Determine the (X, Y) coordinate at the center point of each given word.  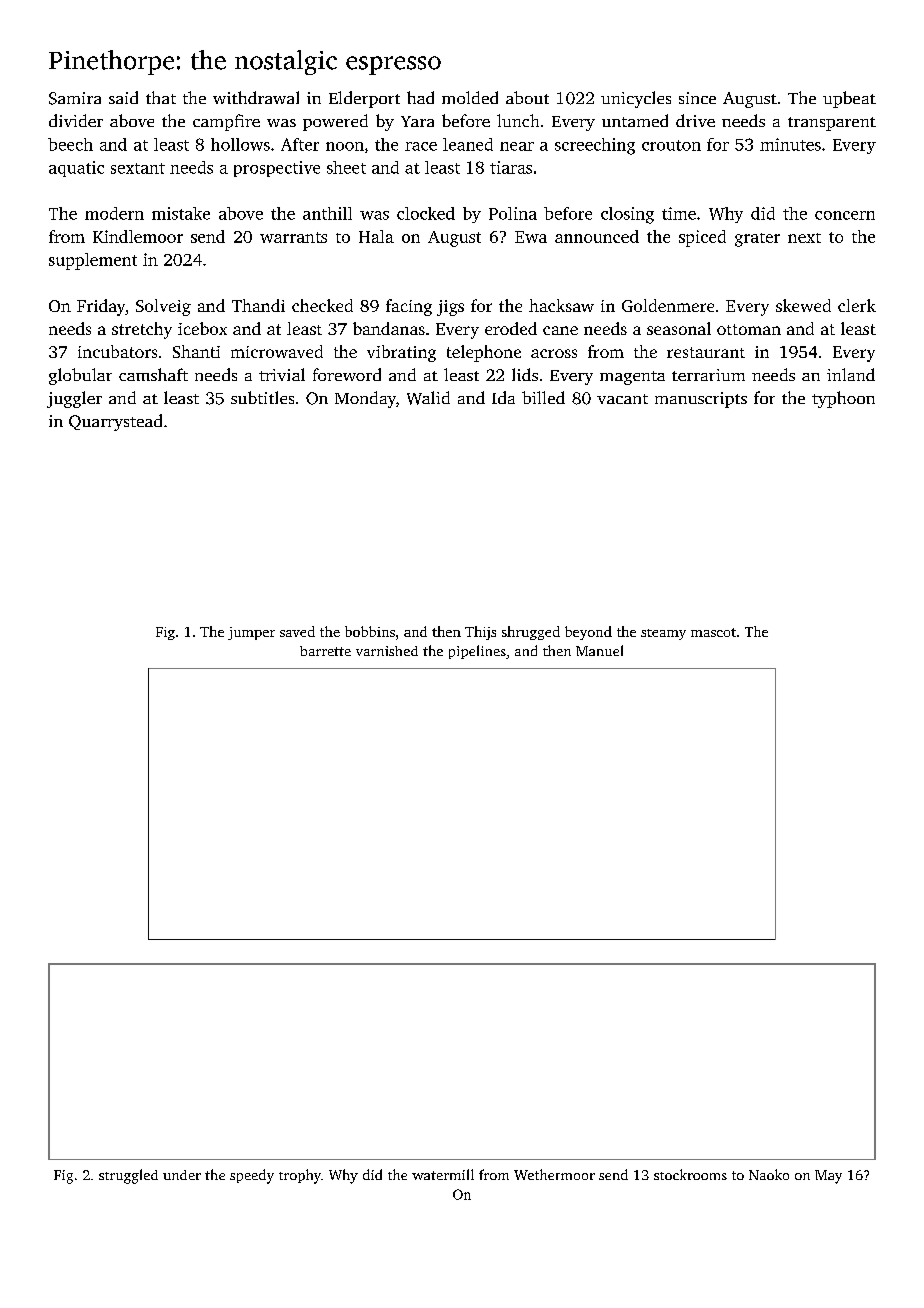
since (697, 98)
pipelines (477, 652)
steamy (663, 634)
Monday (365, 399)
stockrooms (690, 1174)
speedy (252, 1176)
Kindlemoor (138, 236)
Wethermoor (554, 1174)
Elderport (364, 99)
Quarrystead (115, 422)
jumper (251, 633)
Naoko (769, 1174)
